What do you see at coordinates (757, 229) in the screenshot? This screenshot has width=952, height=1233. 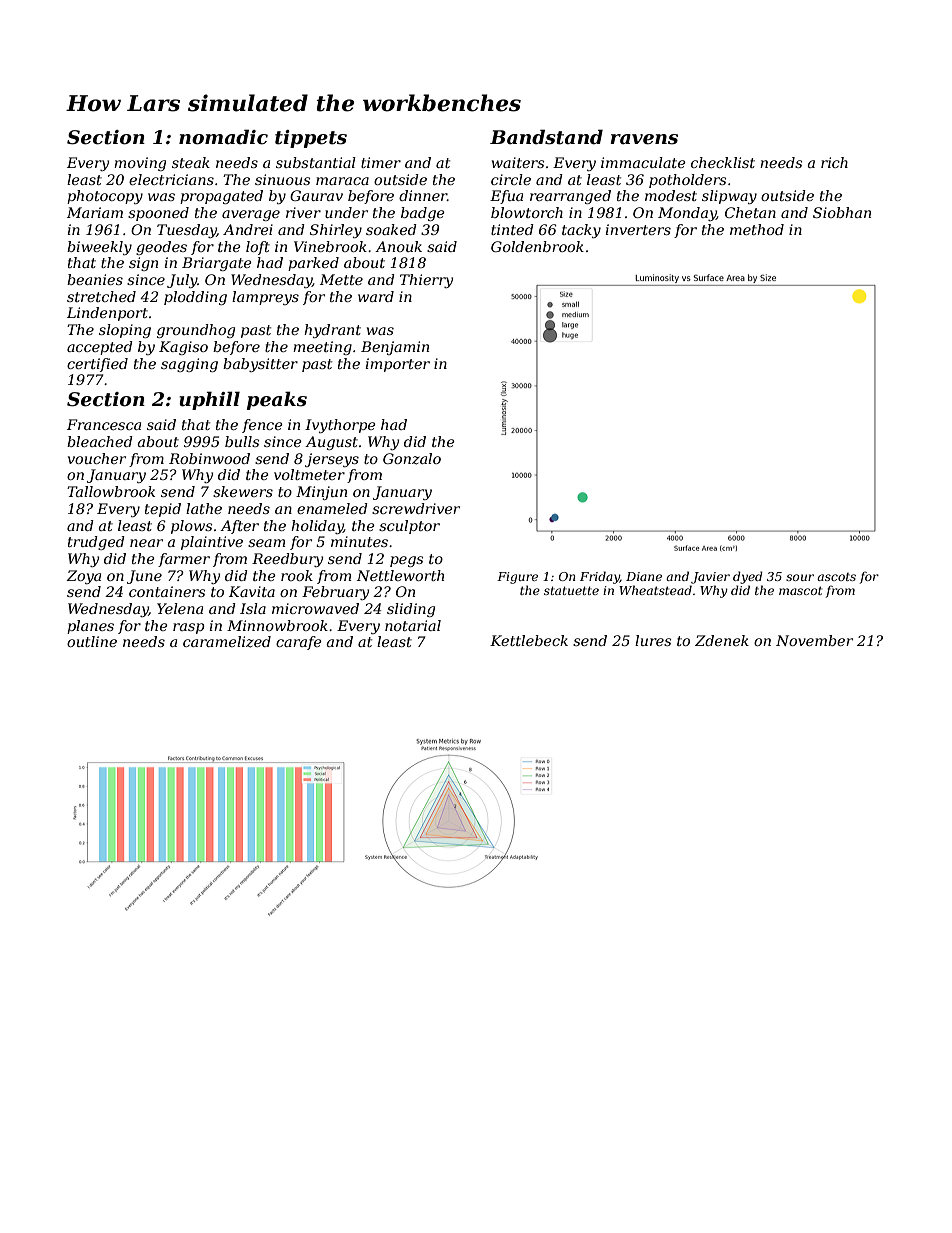 I see `method` at bounding box center [757, 229].
